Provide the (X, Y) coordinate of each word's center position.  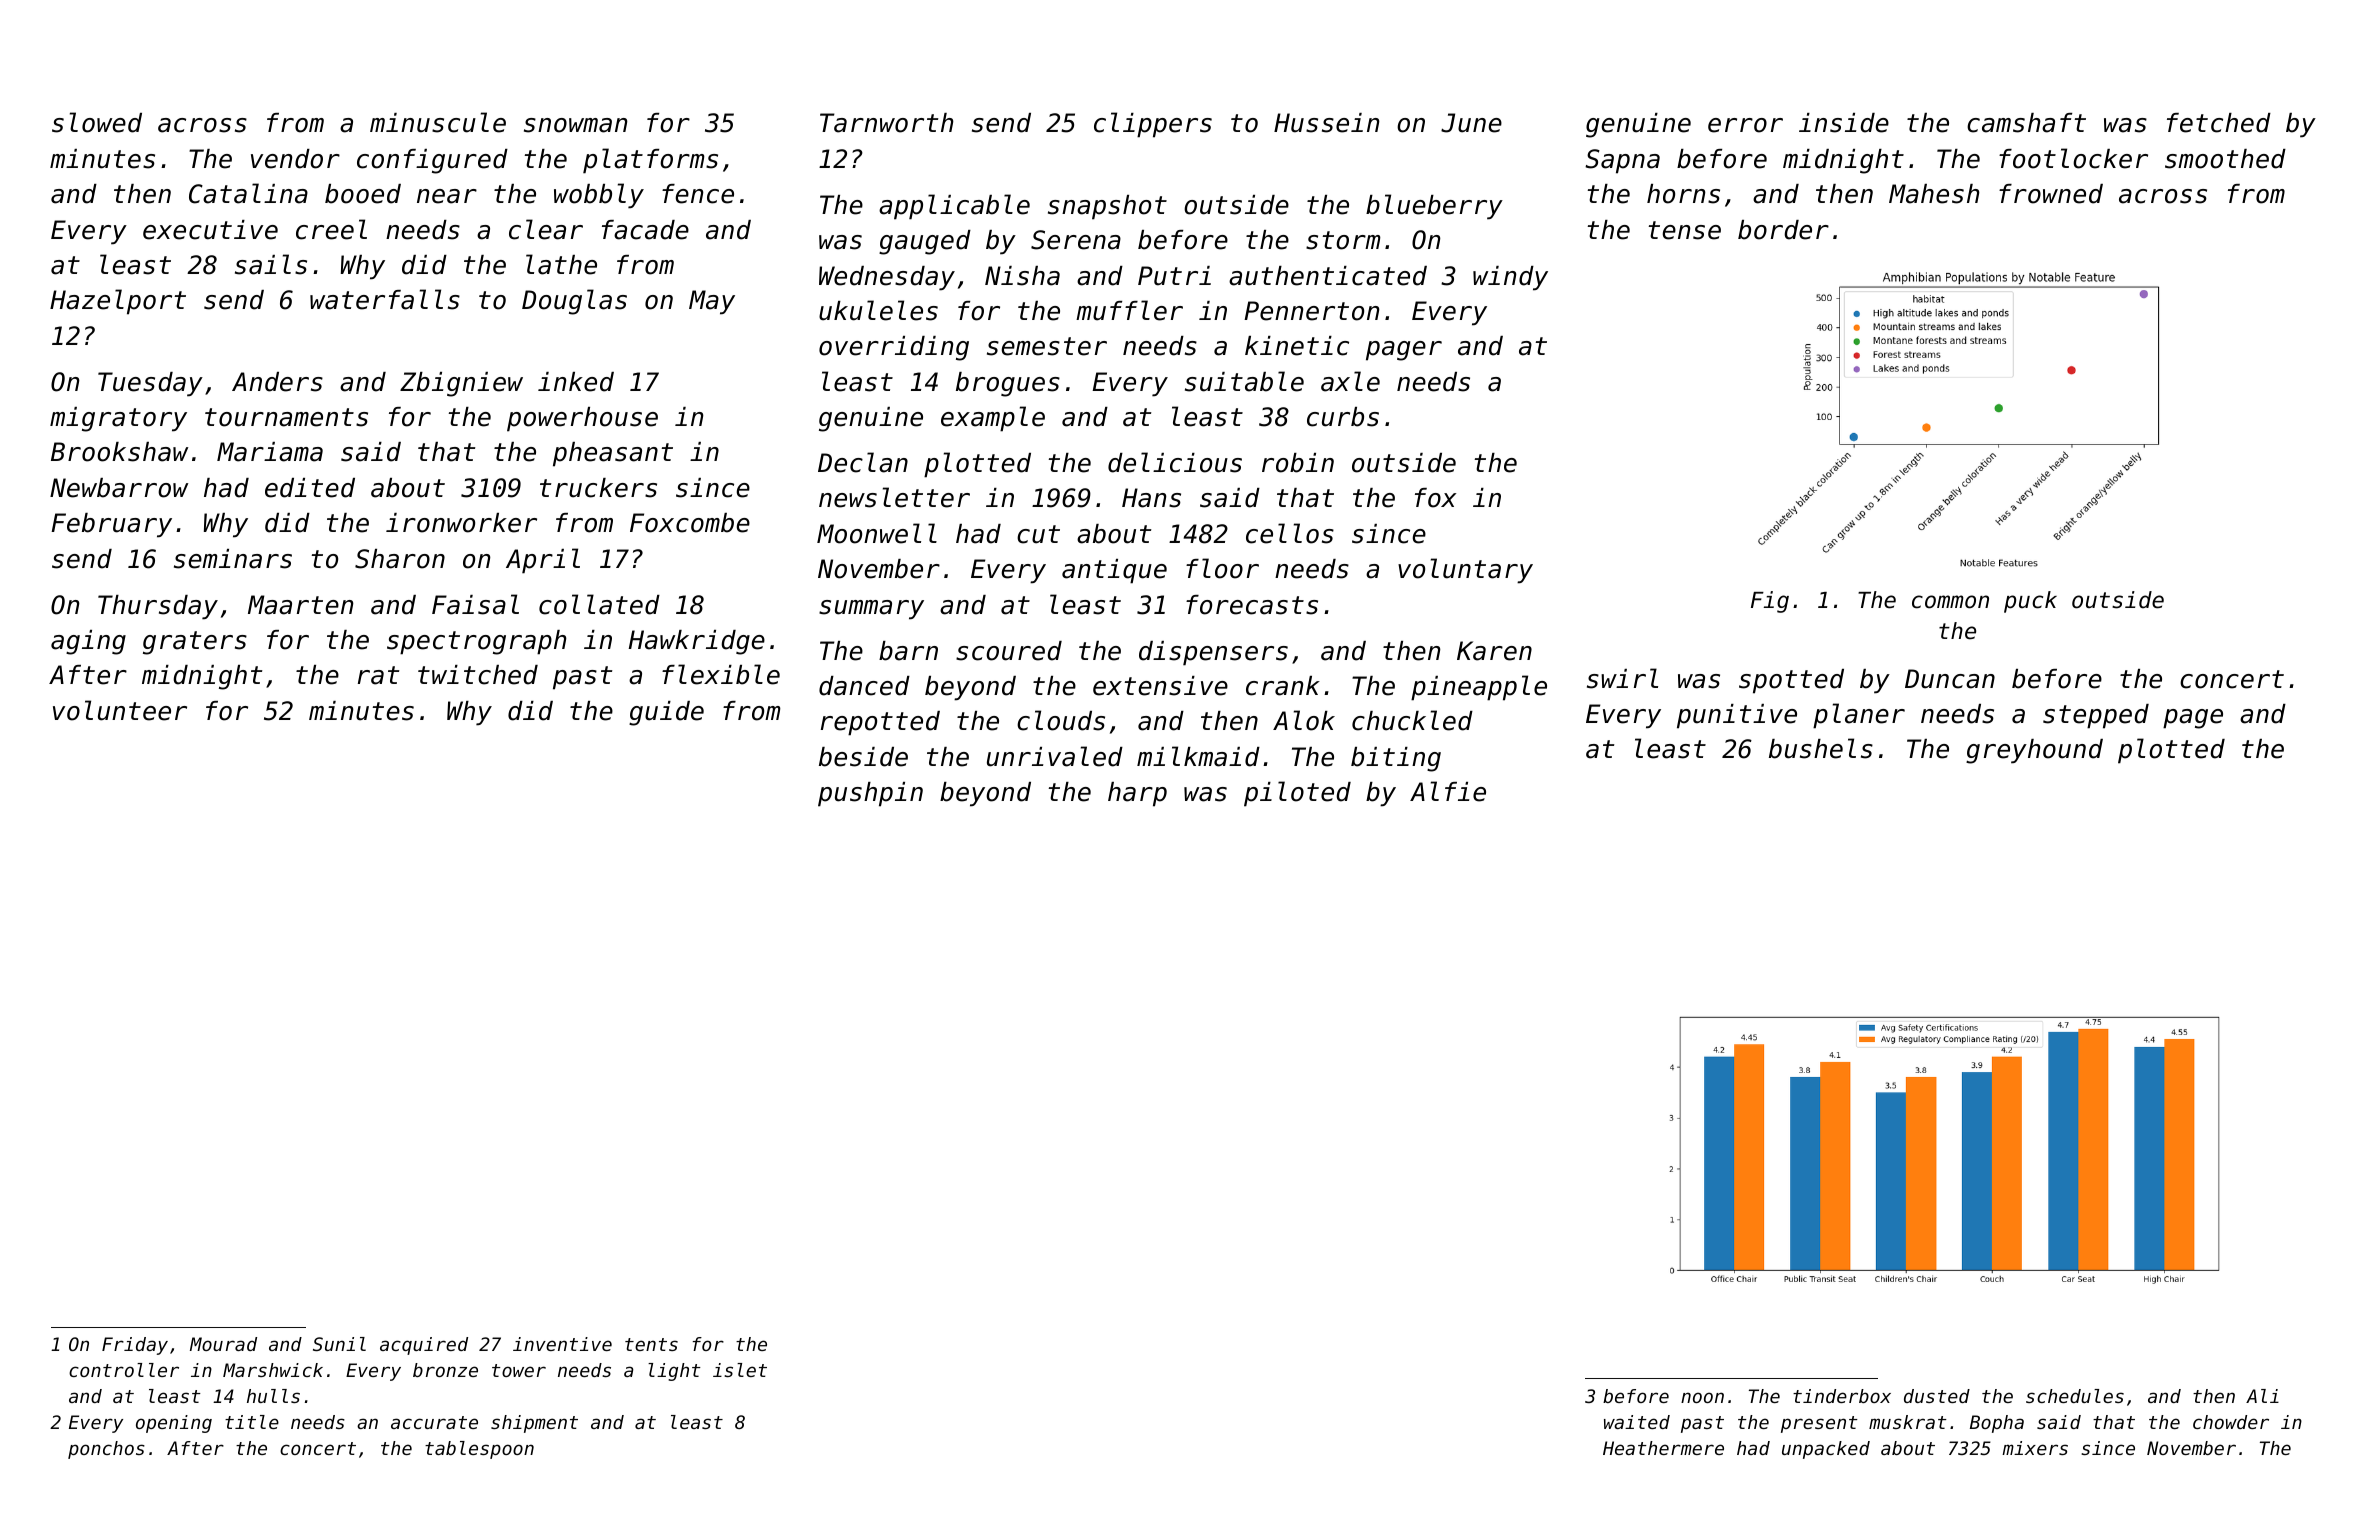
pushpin (870, 794)
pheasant (613, 454)
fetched (2219, 123)
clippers (1153, 125)
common (1950, 602)
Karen (1494, 651)
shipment (534, 1424)
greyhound (2034, 751)
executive (210, 230)
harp (1137, 794)
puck (2030, 602)
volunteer (120, 710)
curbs (1343, 417)
